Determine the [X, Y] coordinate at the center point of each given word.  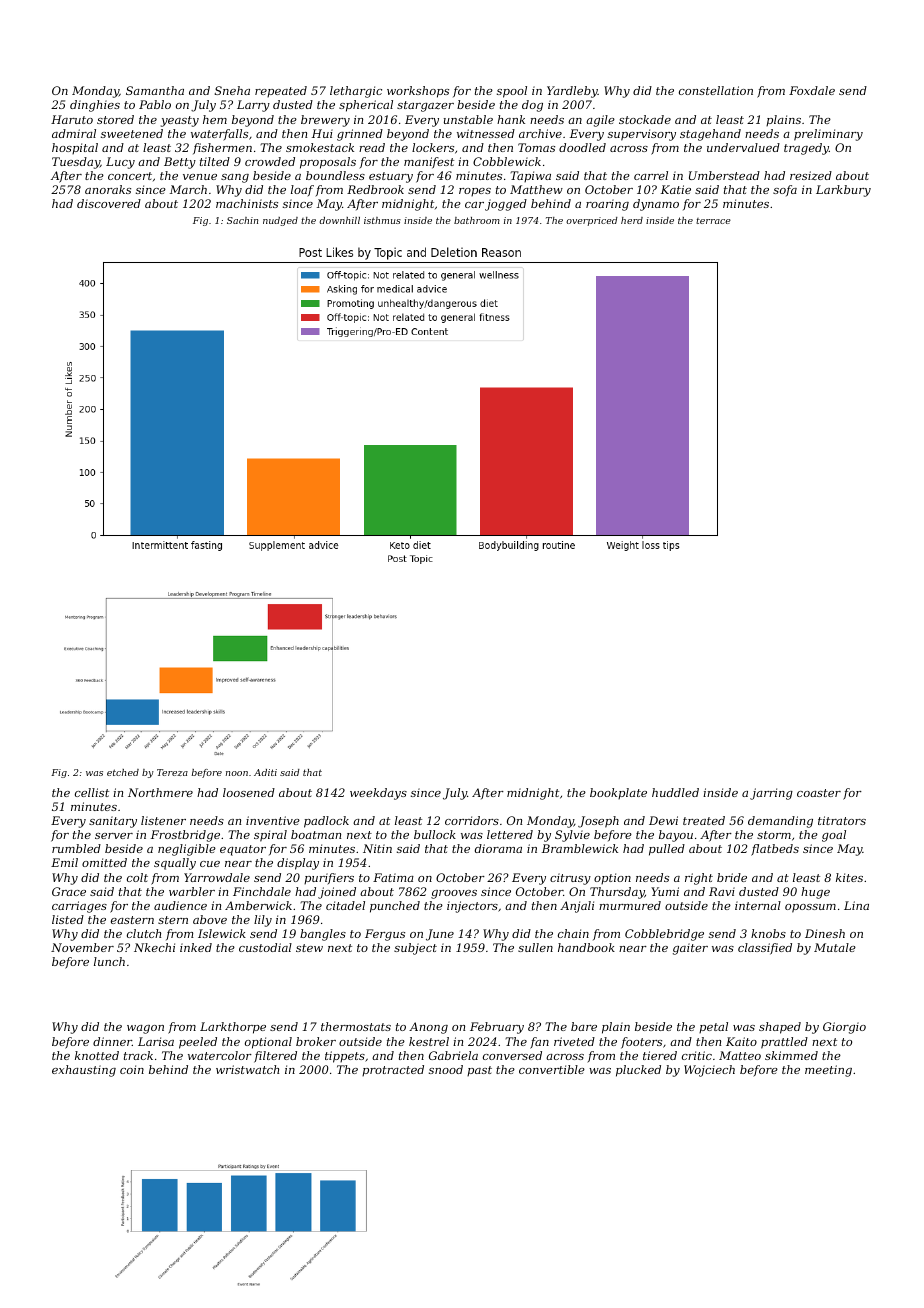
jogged [506, 205]
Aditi [265, 772]
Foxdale [812, 90]
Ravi [722, 891]
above [210, 919]
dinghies [95, 106]
